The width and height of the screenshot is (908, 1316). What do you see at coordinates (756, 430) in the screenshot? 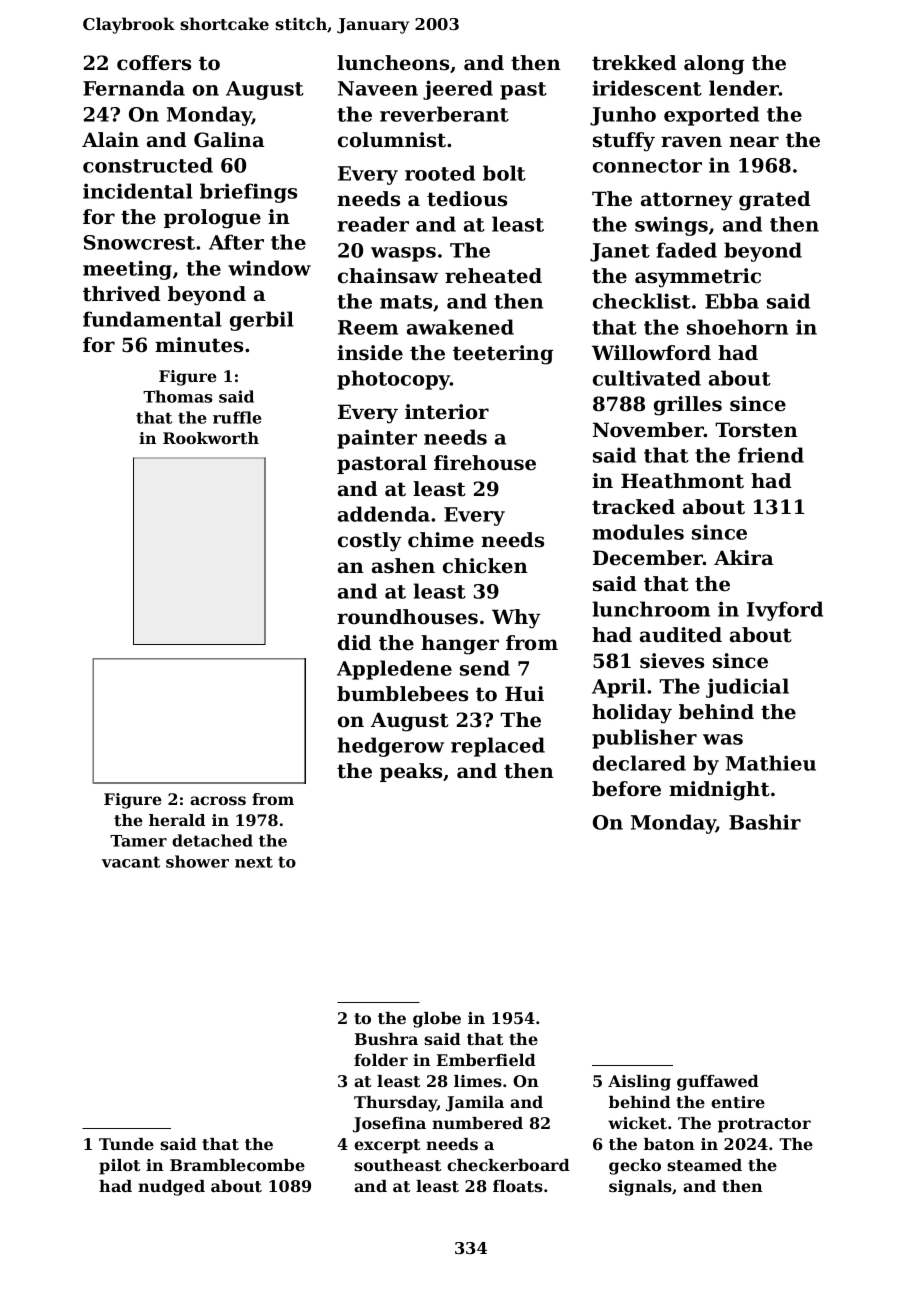
I see `Torsten` at bounding box center [756, 430].
